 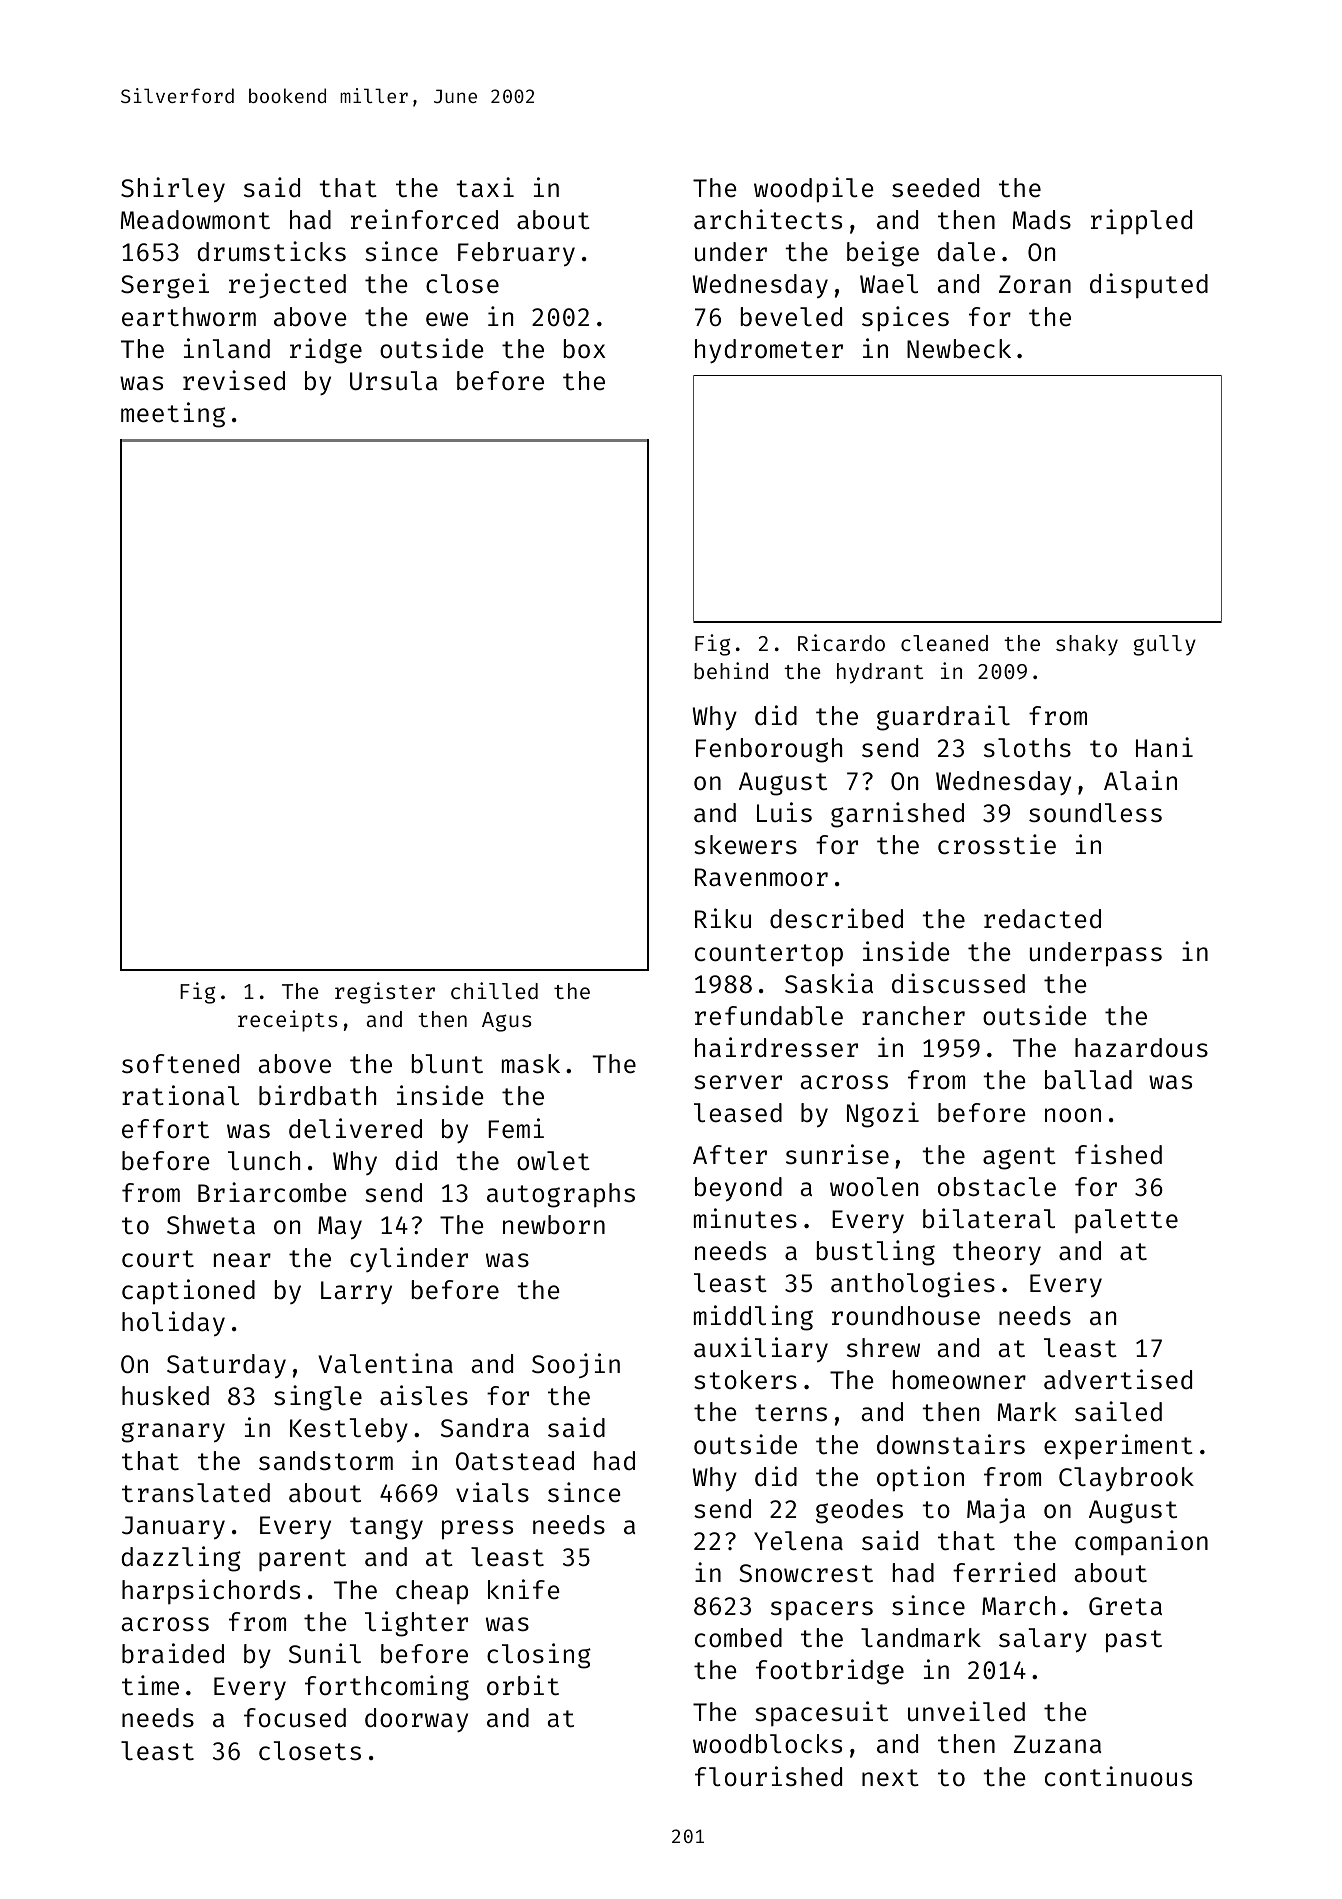 I want to click on meeting, so click(x=173, y=415).
